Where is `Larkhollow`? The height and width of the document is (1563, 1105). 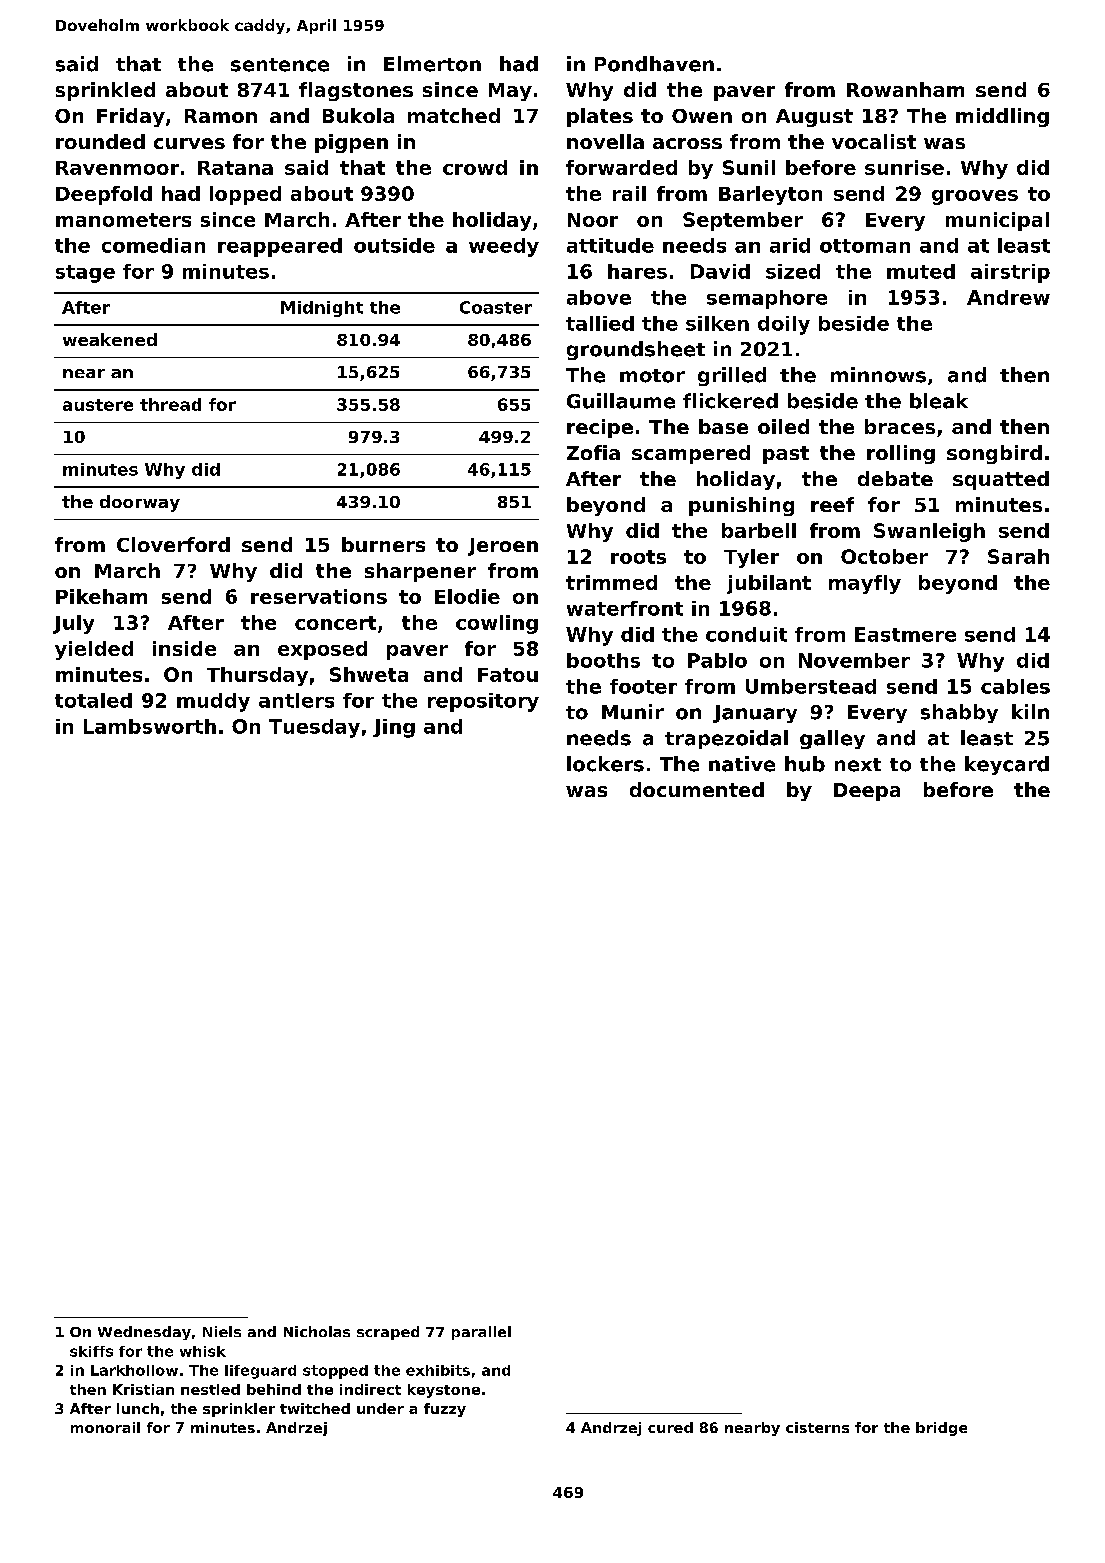 Larkhollow is located at coordinates (134, 1370).
